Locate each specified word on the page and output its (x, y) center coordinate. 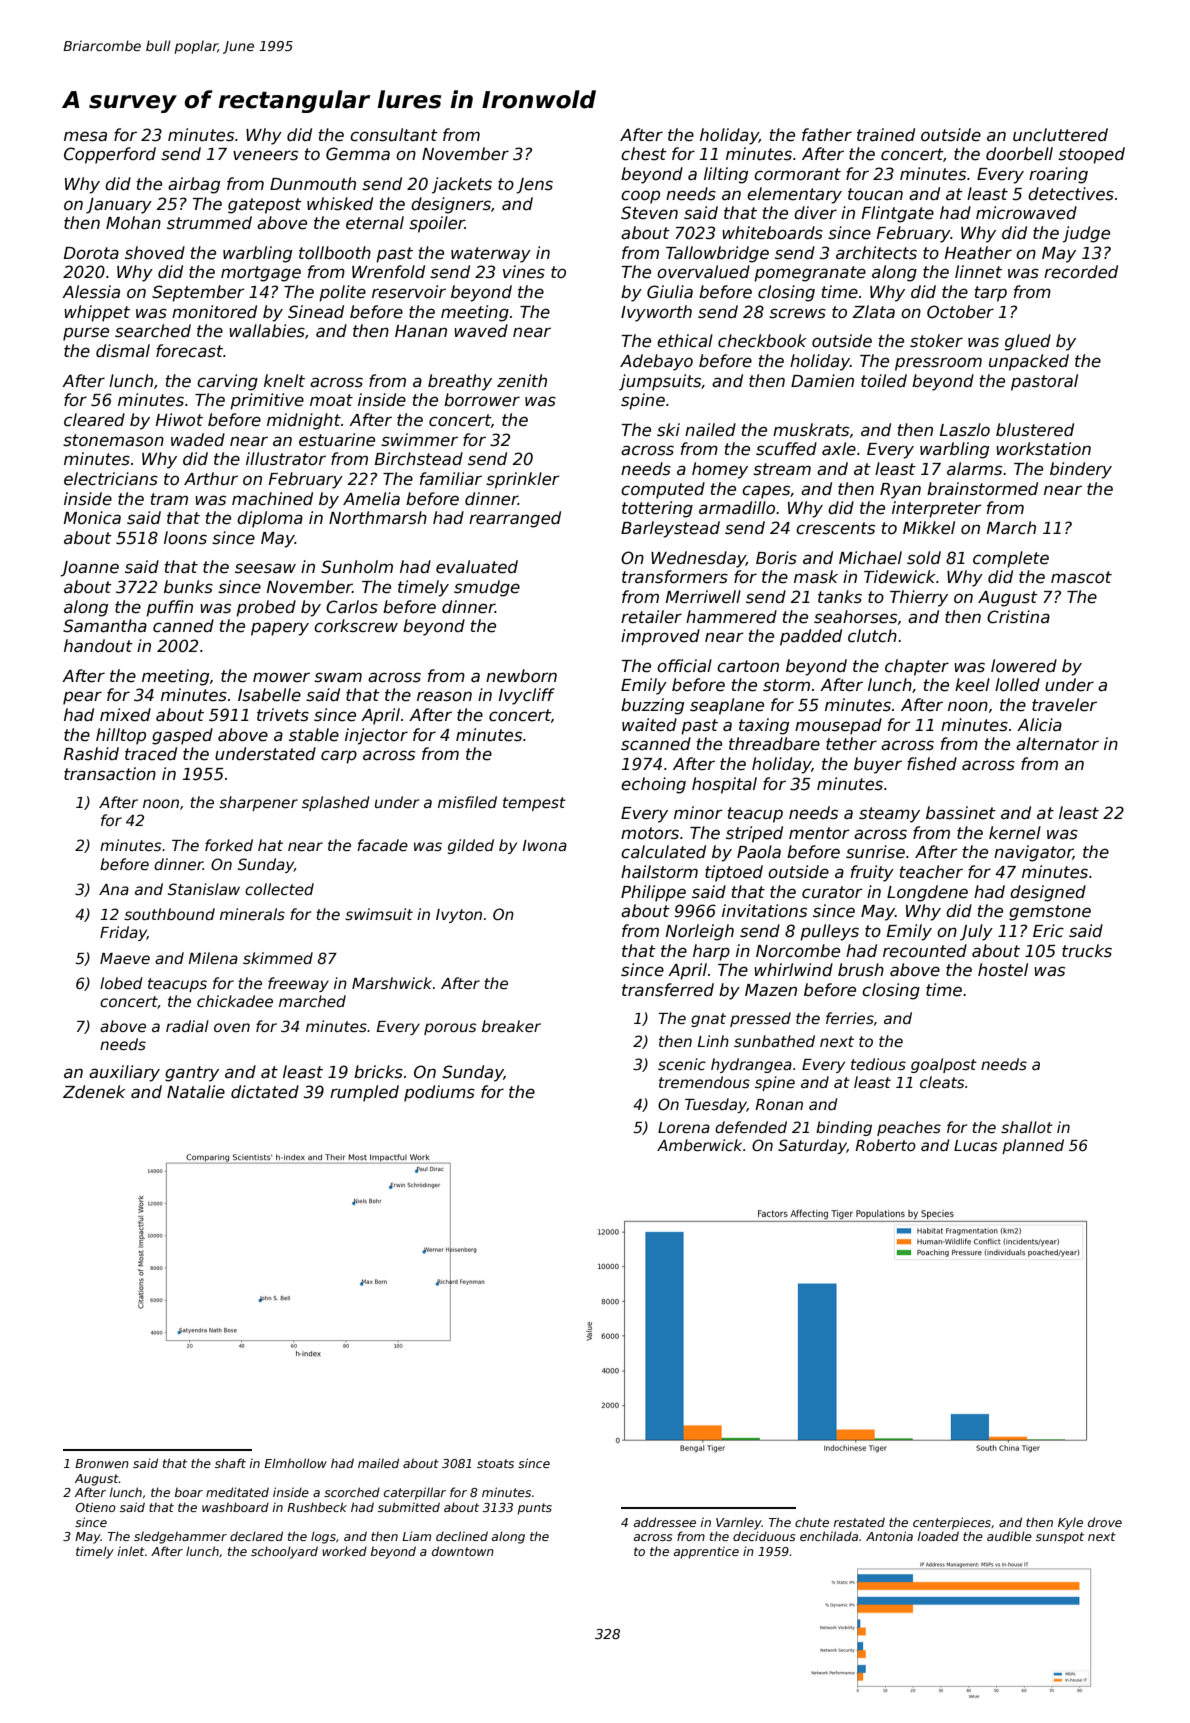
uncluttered (1060, 135)
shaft (230, 1463)
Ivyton (459, 916)
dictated (265, 1092)
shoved (155, 253)
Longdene (927, 893)
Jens (534, 186)
